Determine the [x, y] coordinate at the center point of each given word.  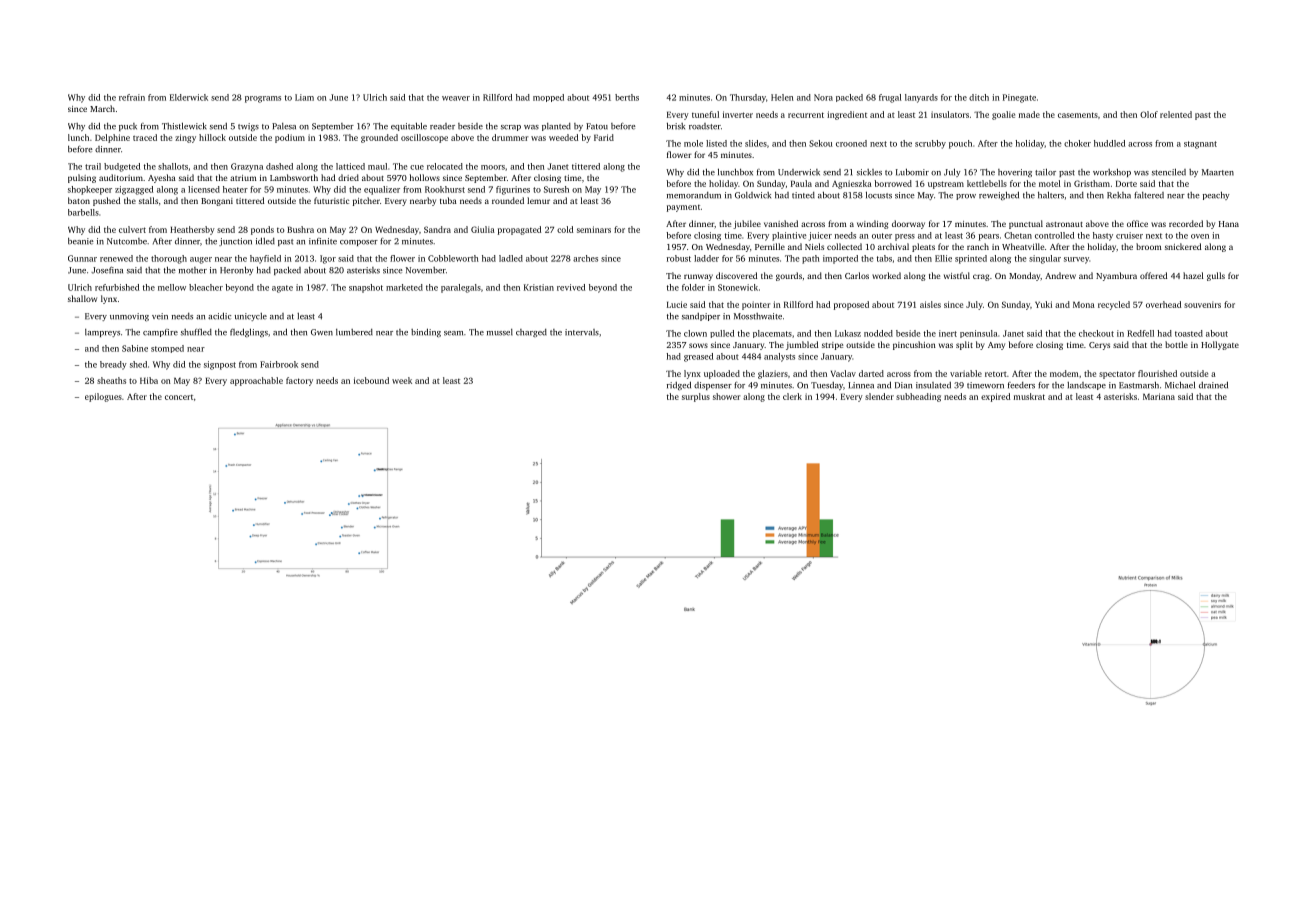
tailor [1045, 172]
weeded [563, 137]
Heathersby [192, 230]
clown [695, 333]
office [1137, 223]
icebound [371, 380]
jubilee [747, 224]
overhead [1163, 304]
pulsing [82, 178]
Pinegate [1019, 98]
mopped [548, 98]
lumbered [354, 332]
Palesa [284, 126]
